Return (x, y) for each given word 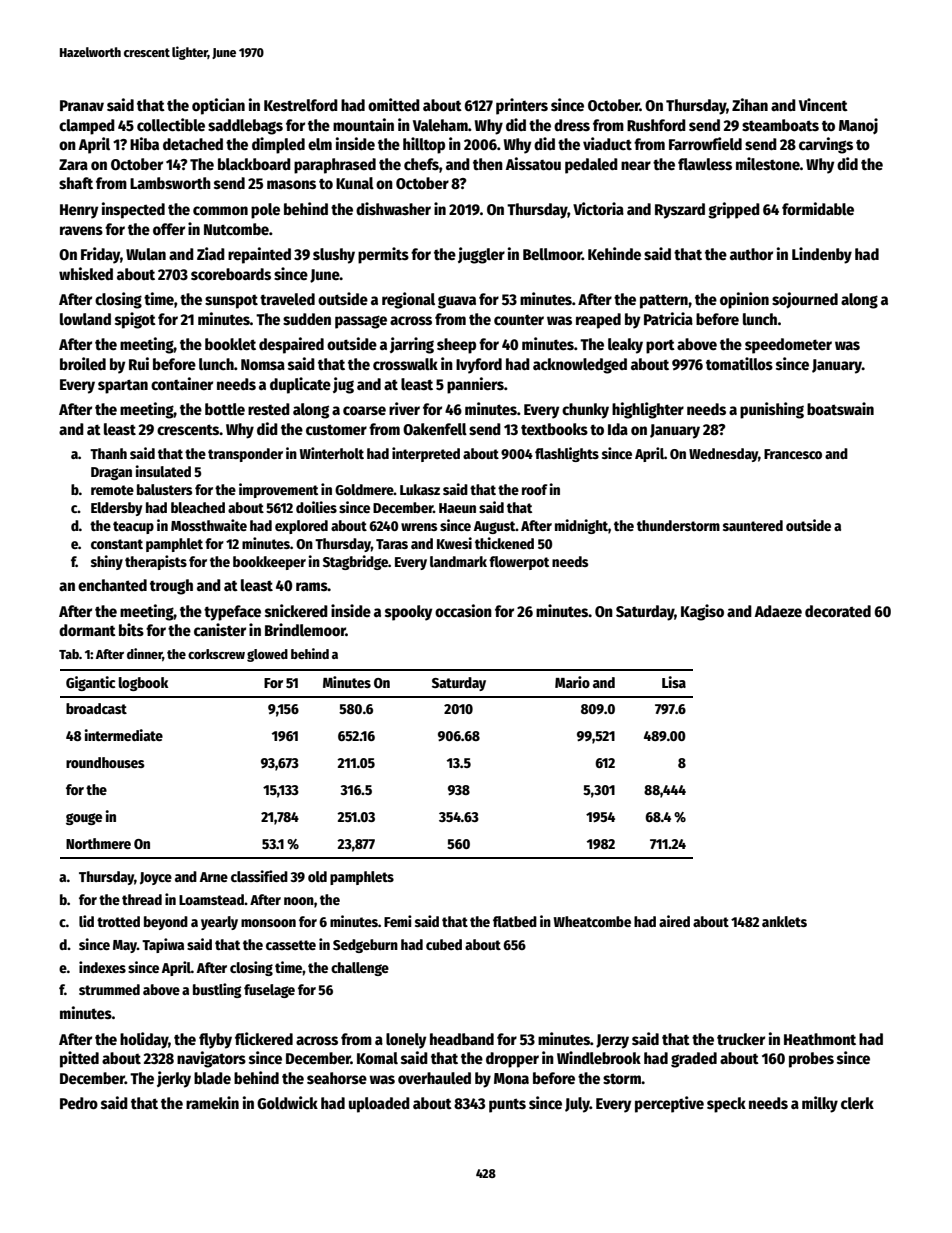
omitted (394, 105)
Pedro (79, 1103)
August (495, 527)
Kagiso (702, 612)
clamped (87, 127)
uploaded (379, 1105)
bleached (198, 507)
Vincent (823, 105)
